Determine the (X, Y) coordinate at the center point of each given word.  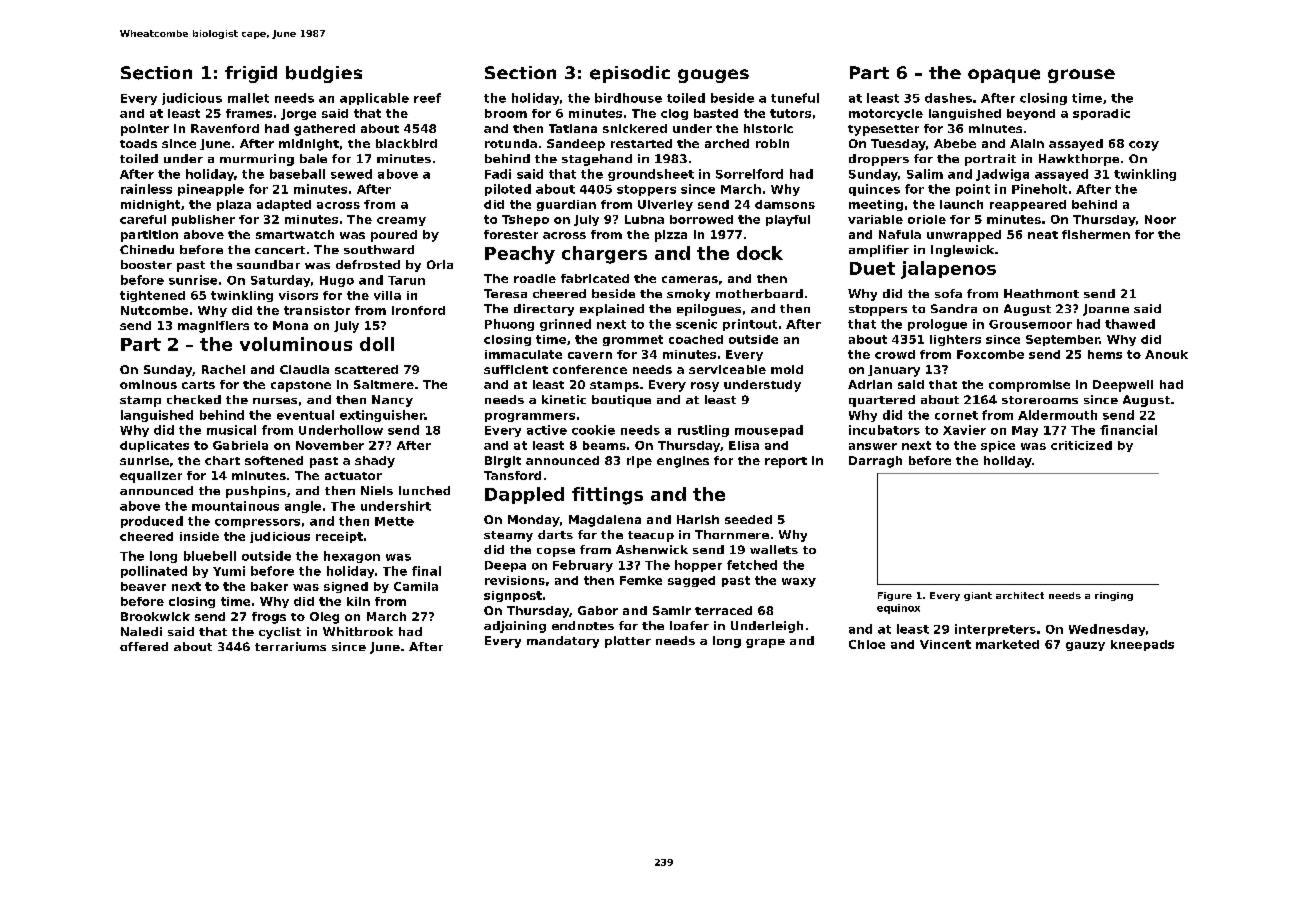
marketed (1007, 644)
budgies (324, 74)
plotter (628, 642)
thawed (1130, 324)
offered (144, 646)
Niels (377, 490)
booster (146, 264)
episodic (630, 74)
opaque (1004, 76)
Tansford (512, 475)
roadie (535, 278)
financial (1128, 430)
